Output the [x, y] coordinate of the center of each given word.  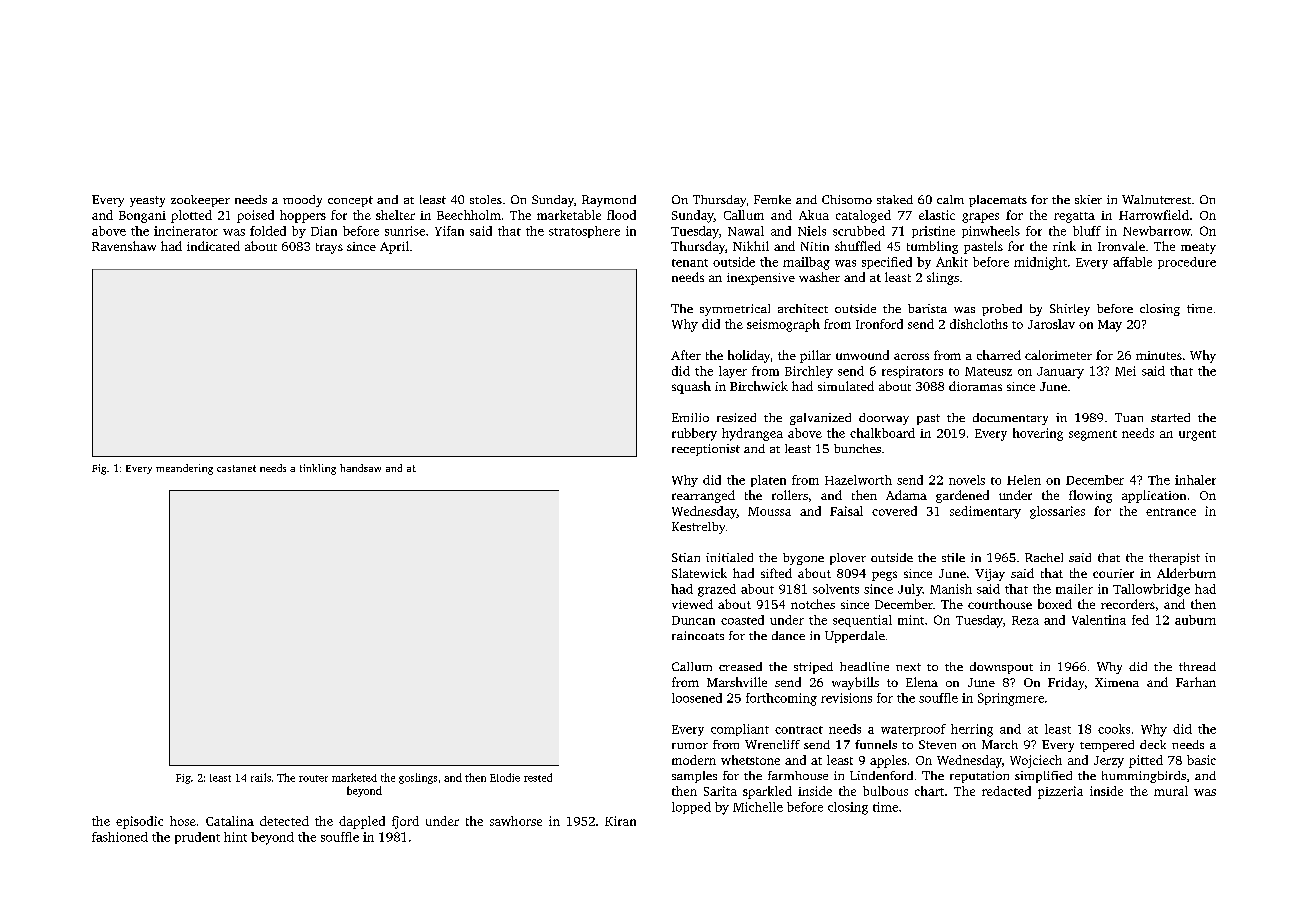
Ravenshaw [124, 246]
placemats [998, 201]
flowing [1090, 496]
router [313, 778]
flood [621, 215]
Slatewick [699, 573]
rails [261, 777]
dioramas [975, 386]
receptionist [706, 450]
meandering [184, 469]
